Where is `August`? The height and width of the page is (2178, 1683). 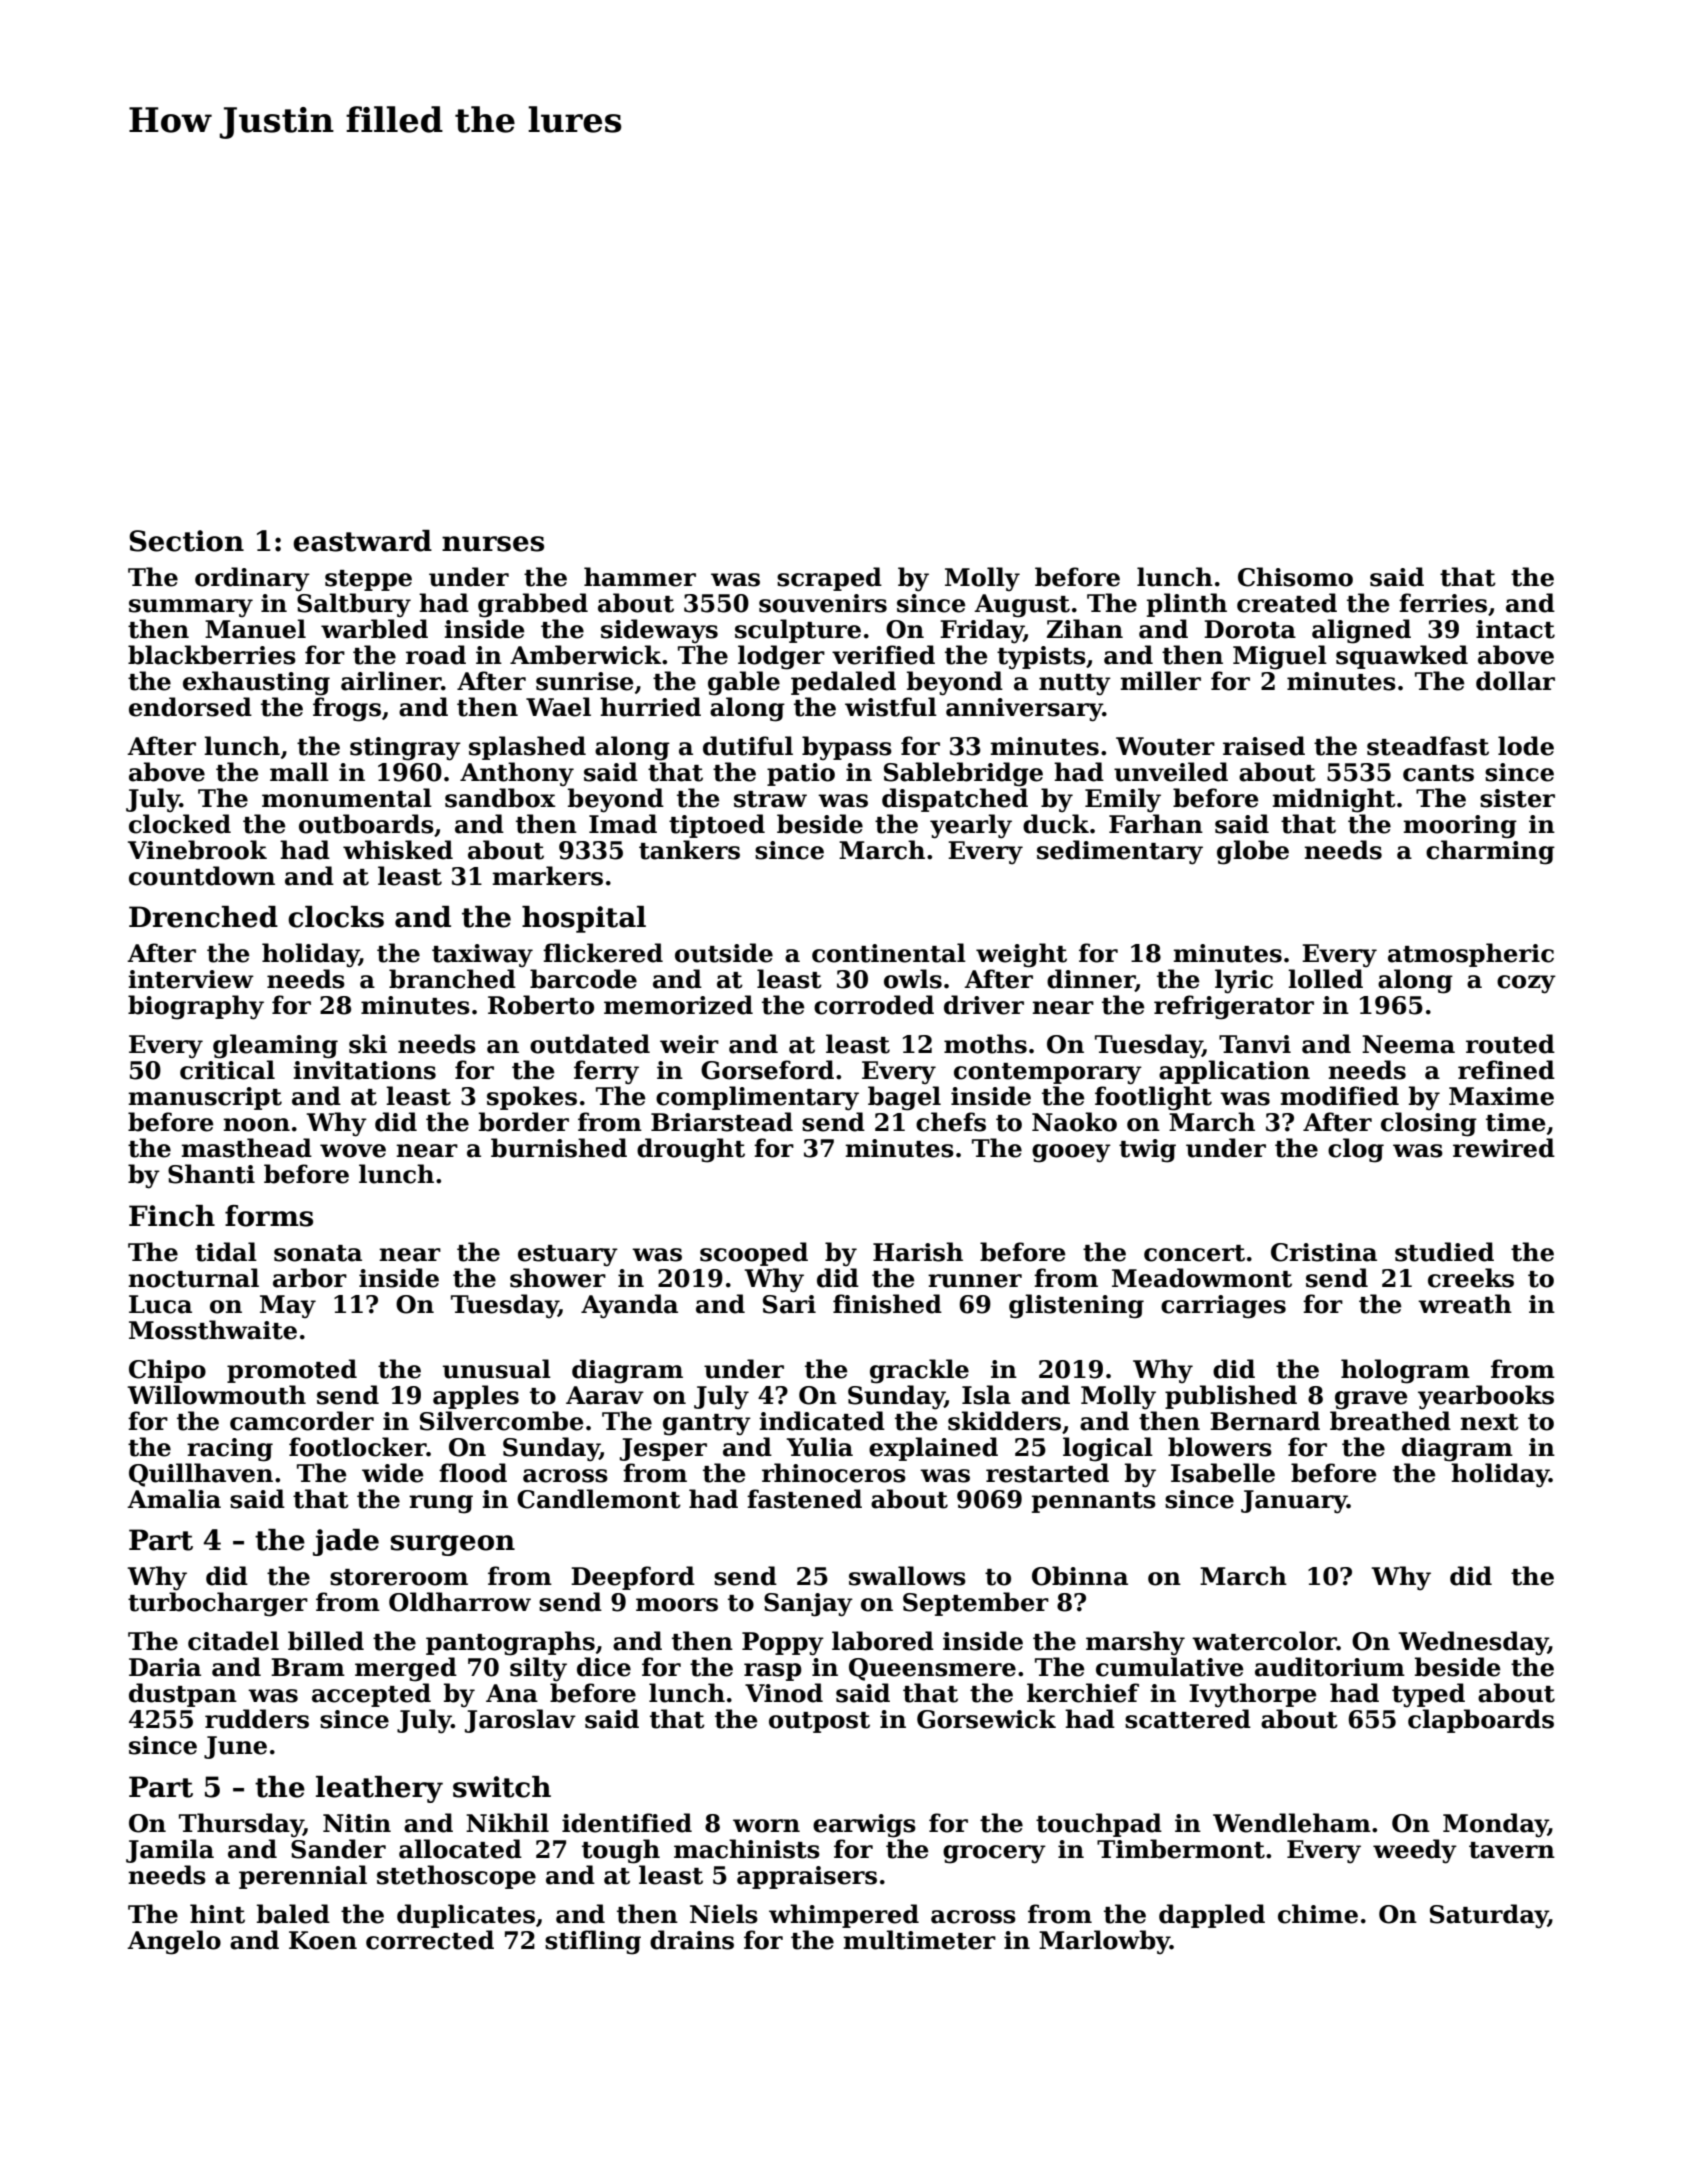
August is located at coordinates (1022, 606).
